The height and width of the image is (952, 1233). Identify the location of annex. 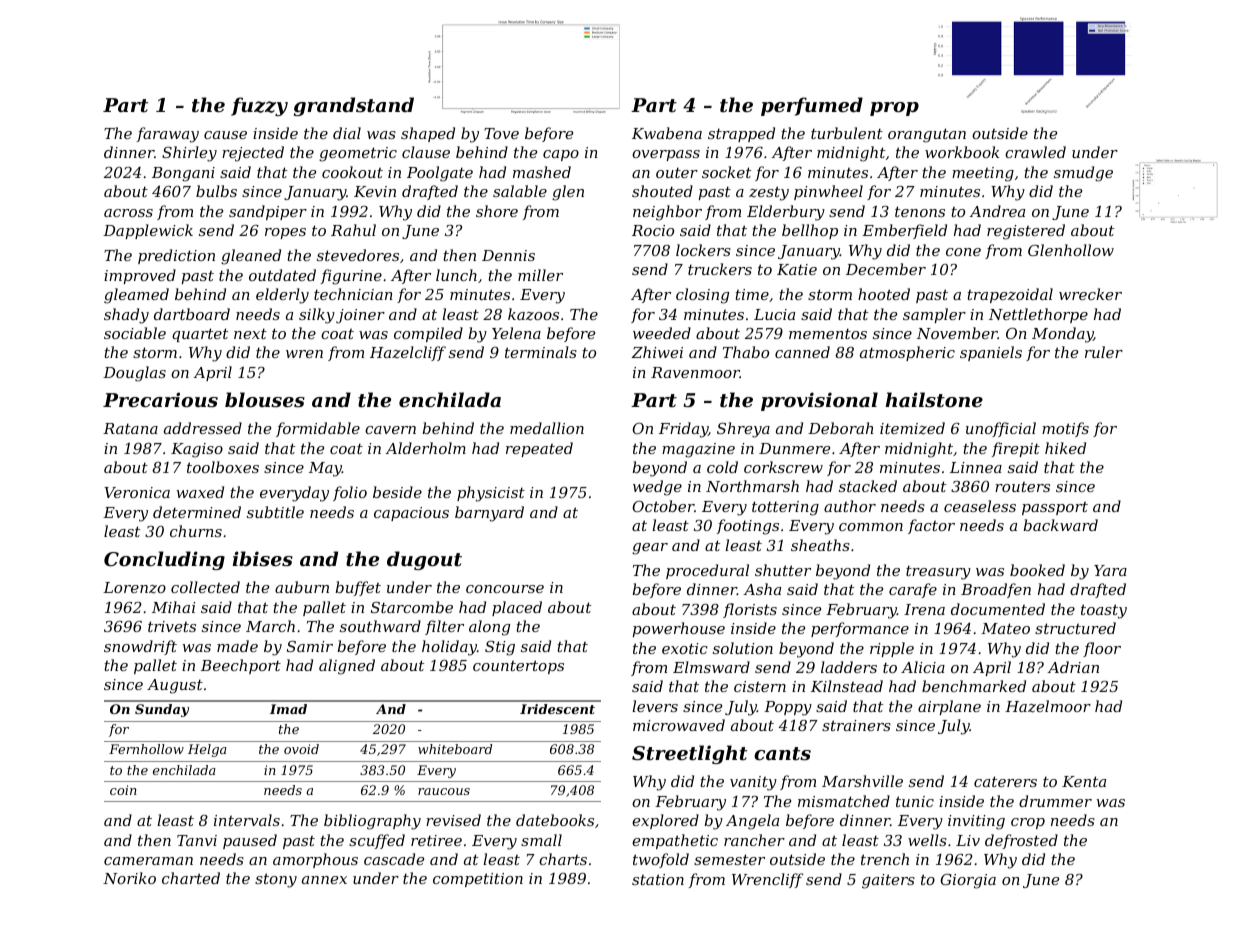
(324, 880).
